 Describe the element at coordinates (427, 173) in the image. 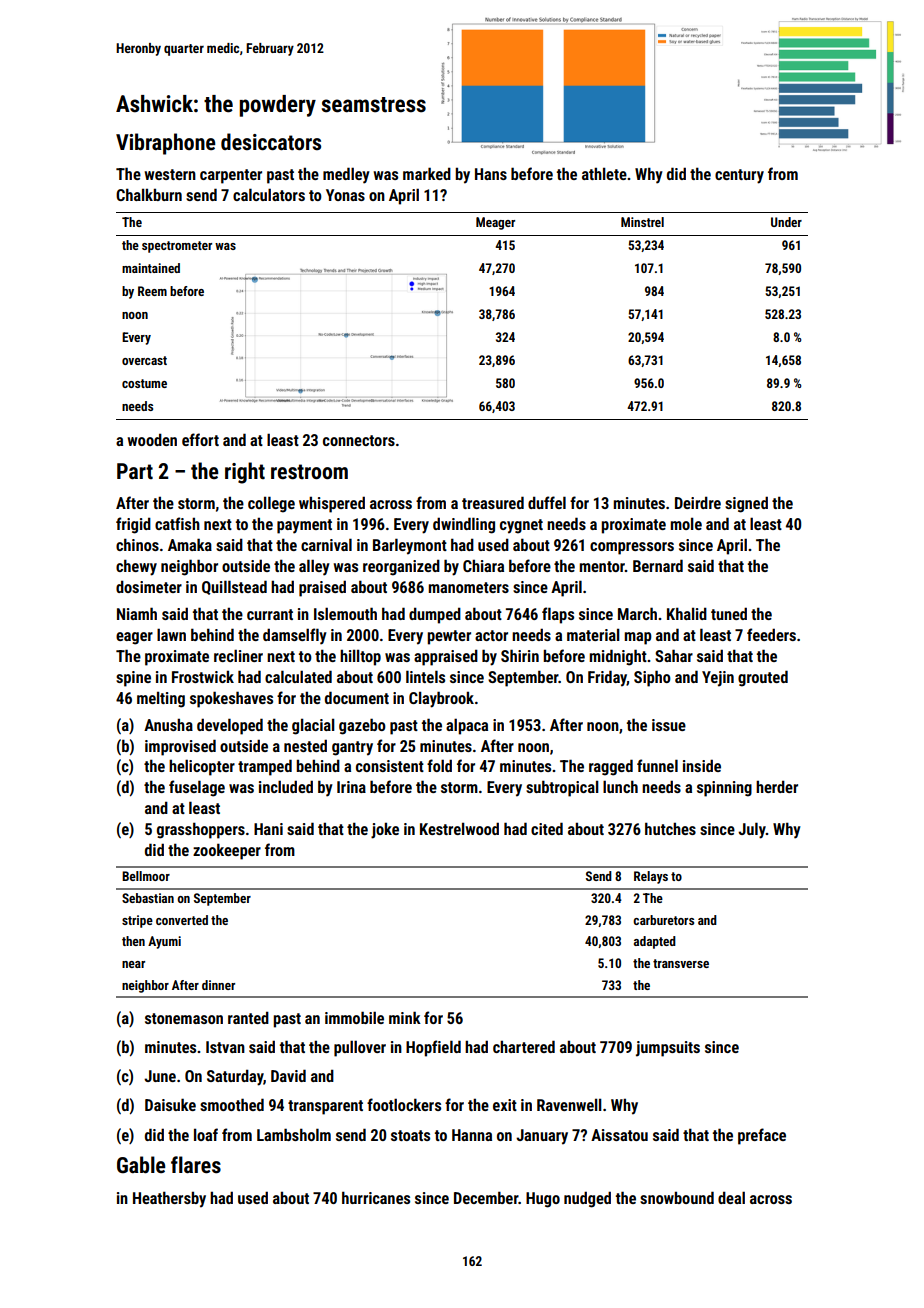

I see `marked` at that location.
